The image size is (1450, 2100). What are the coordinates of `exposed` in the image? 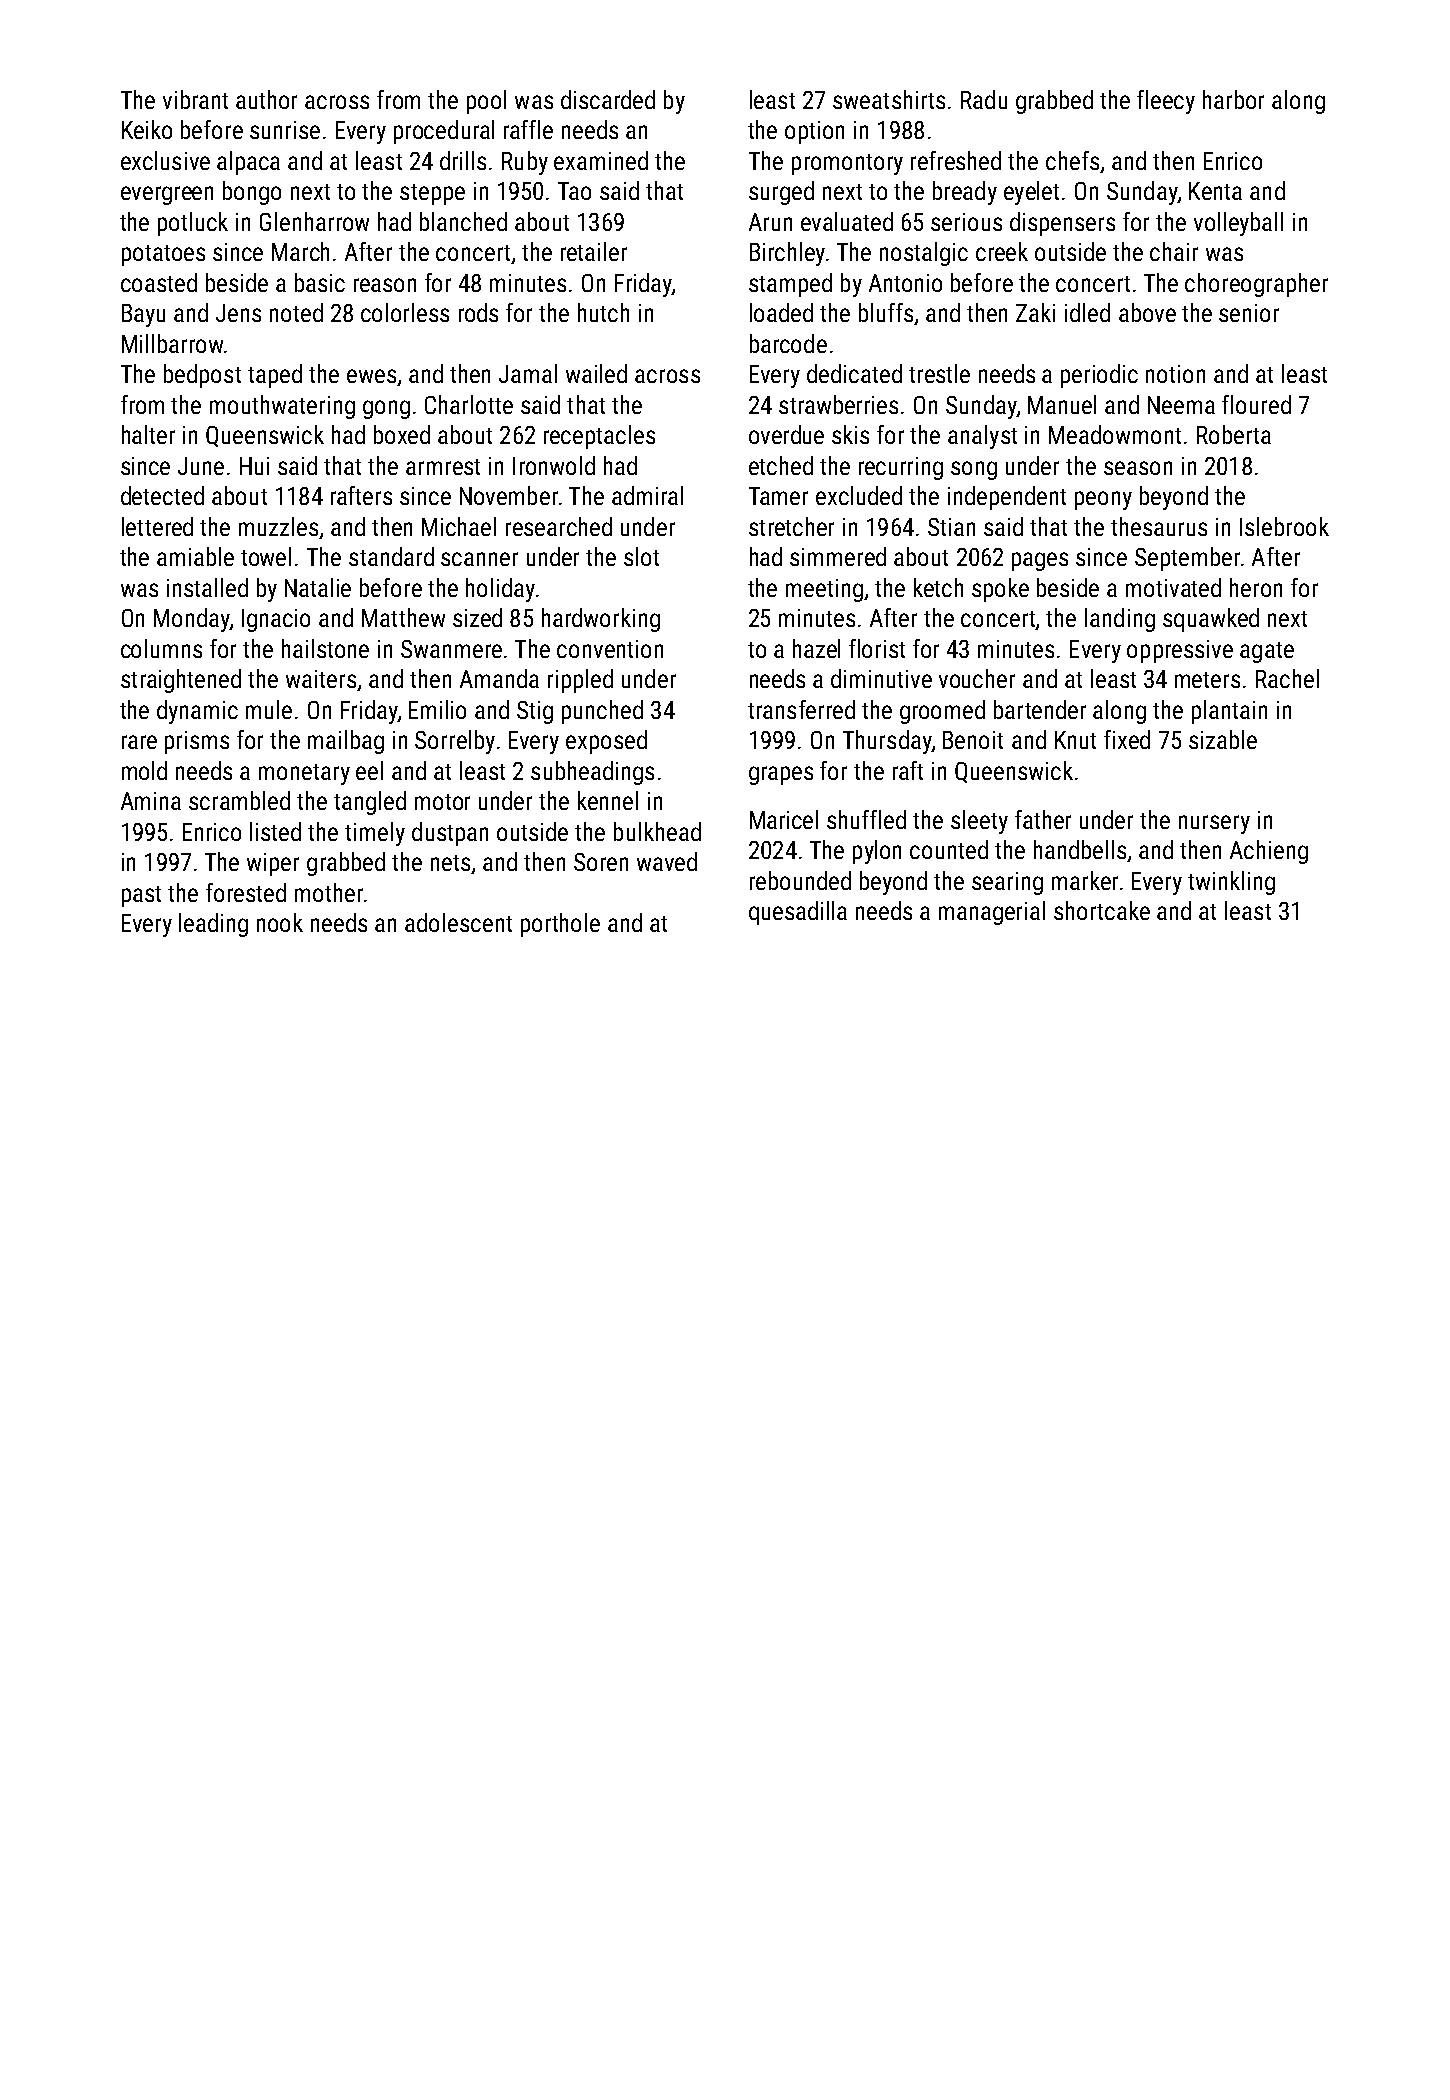 It's located at (606, 742).
